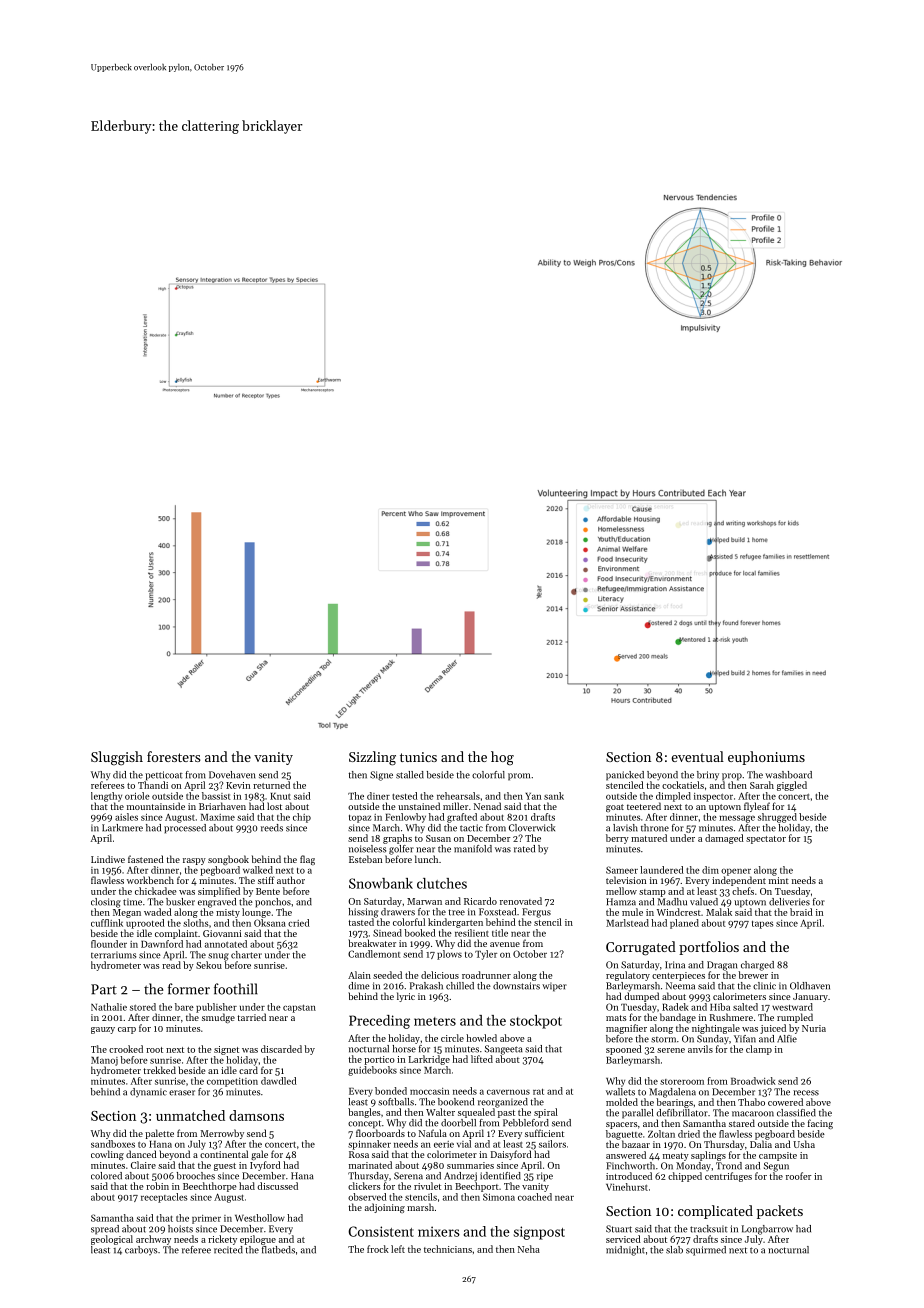  Describe the element at coordinates (759, 1050) in the screenshot. I see `clamp` at that location.
